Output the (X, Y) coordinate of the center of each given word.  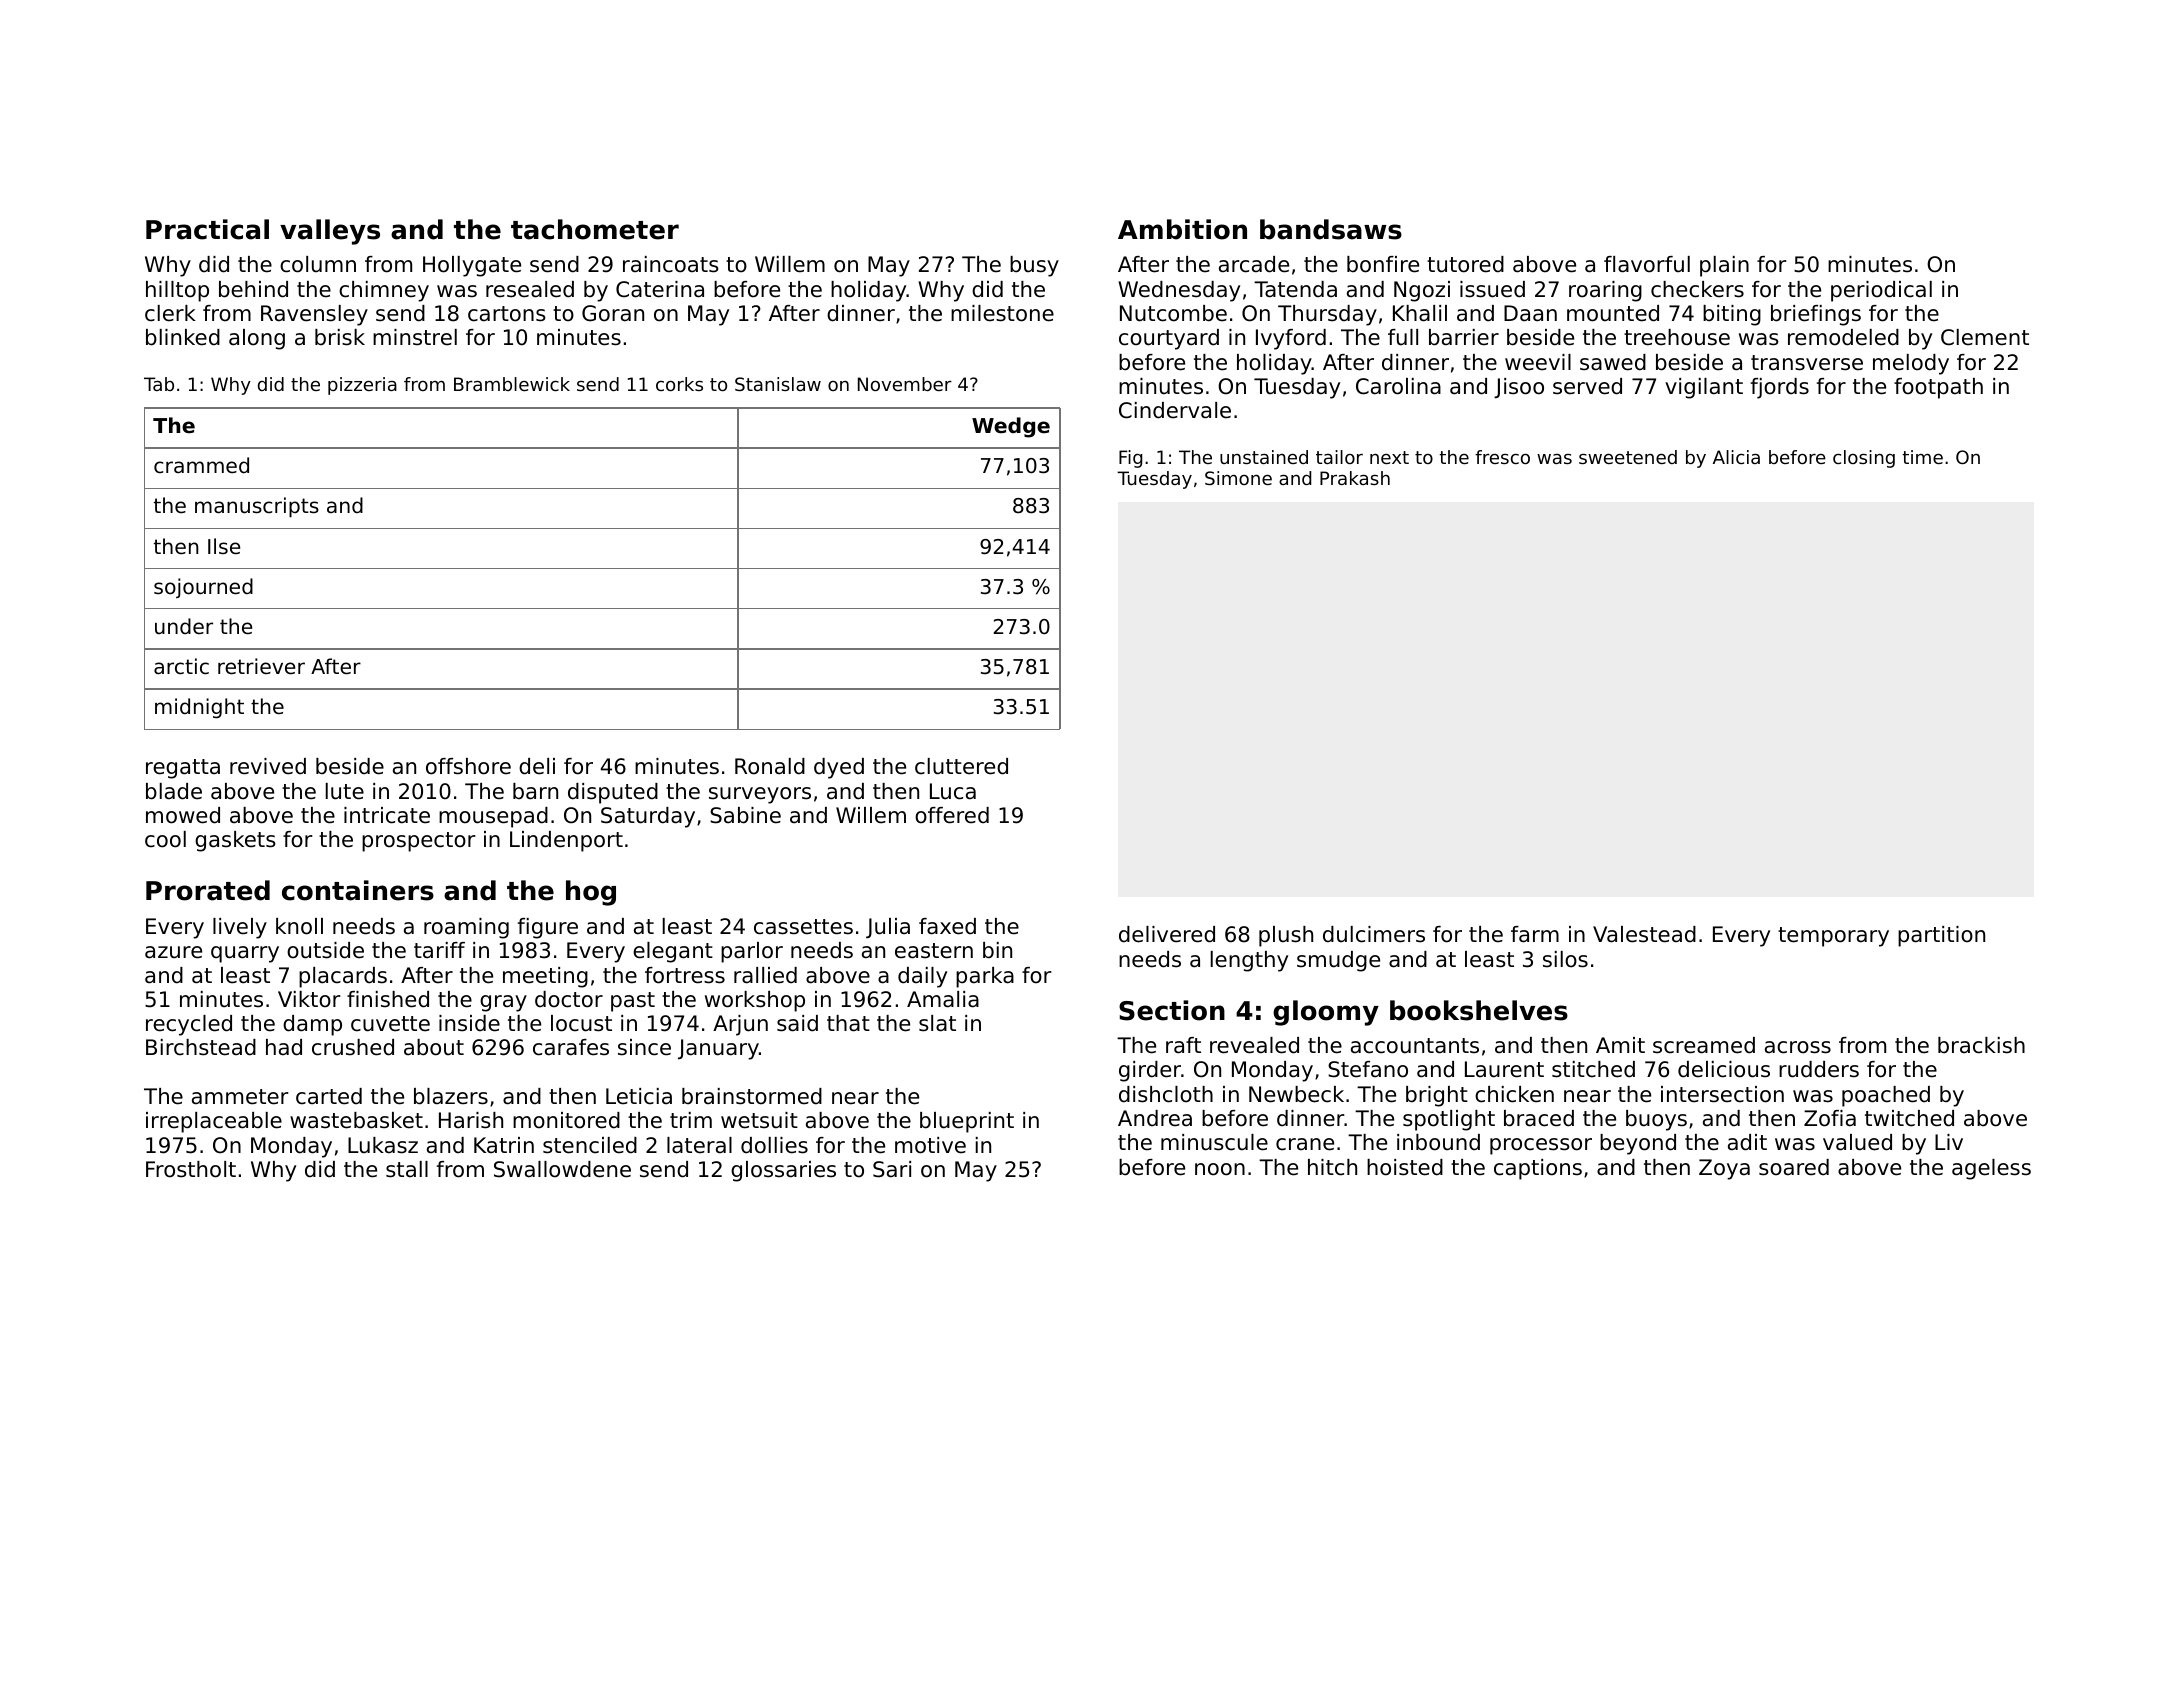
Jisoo (1519, 388)
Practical (207, 229)
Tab (159, 384)
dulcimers (1374, 934)
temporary (1833, 937)
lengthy (1249, 961)
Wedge (1011, 427)
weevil (1538, 362)
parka (985, 977)
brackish (1981, 1045)
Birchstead (201, 1047)
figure (548, 928)
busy (1034, 266)
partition (1941, 936)
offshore (468, 766)
